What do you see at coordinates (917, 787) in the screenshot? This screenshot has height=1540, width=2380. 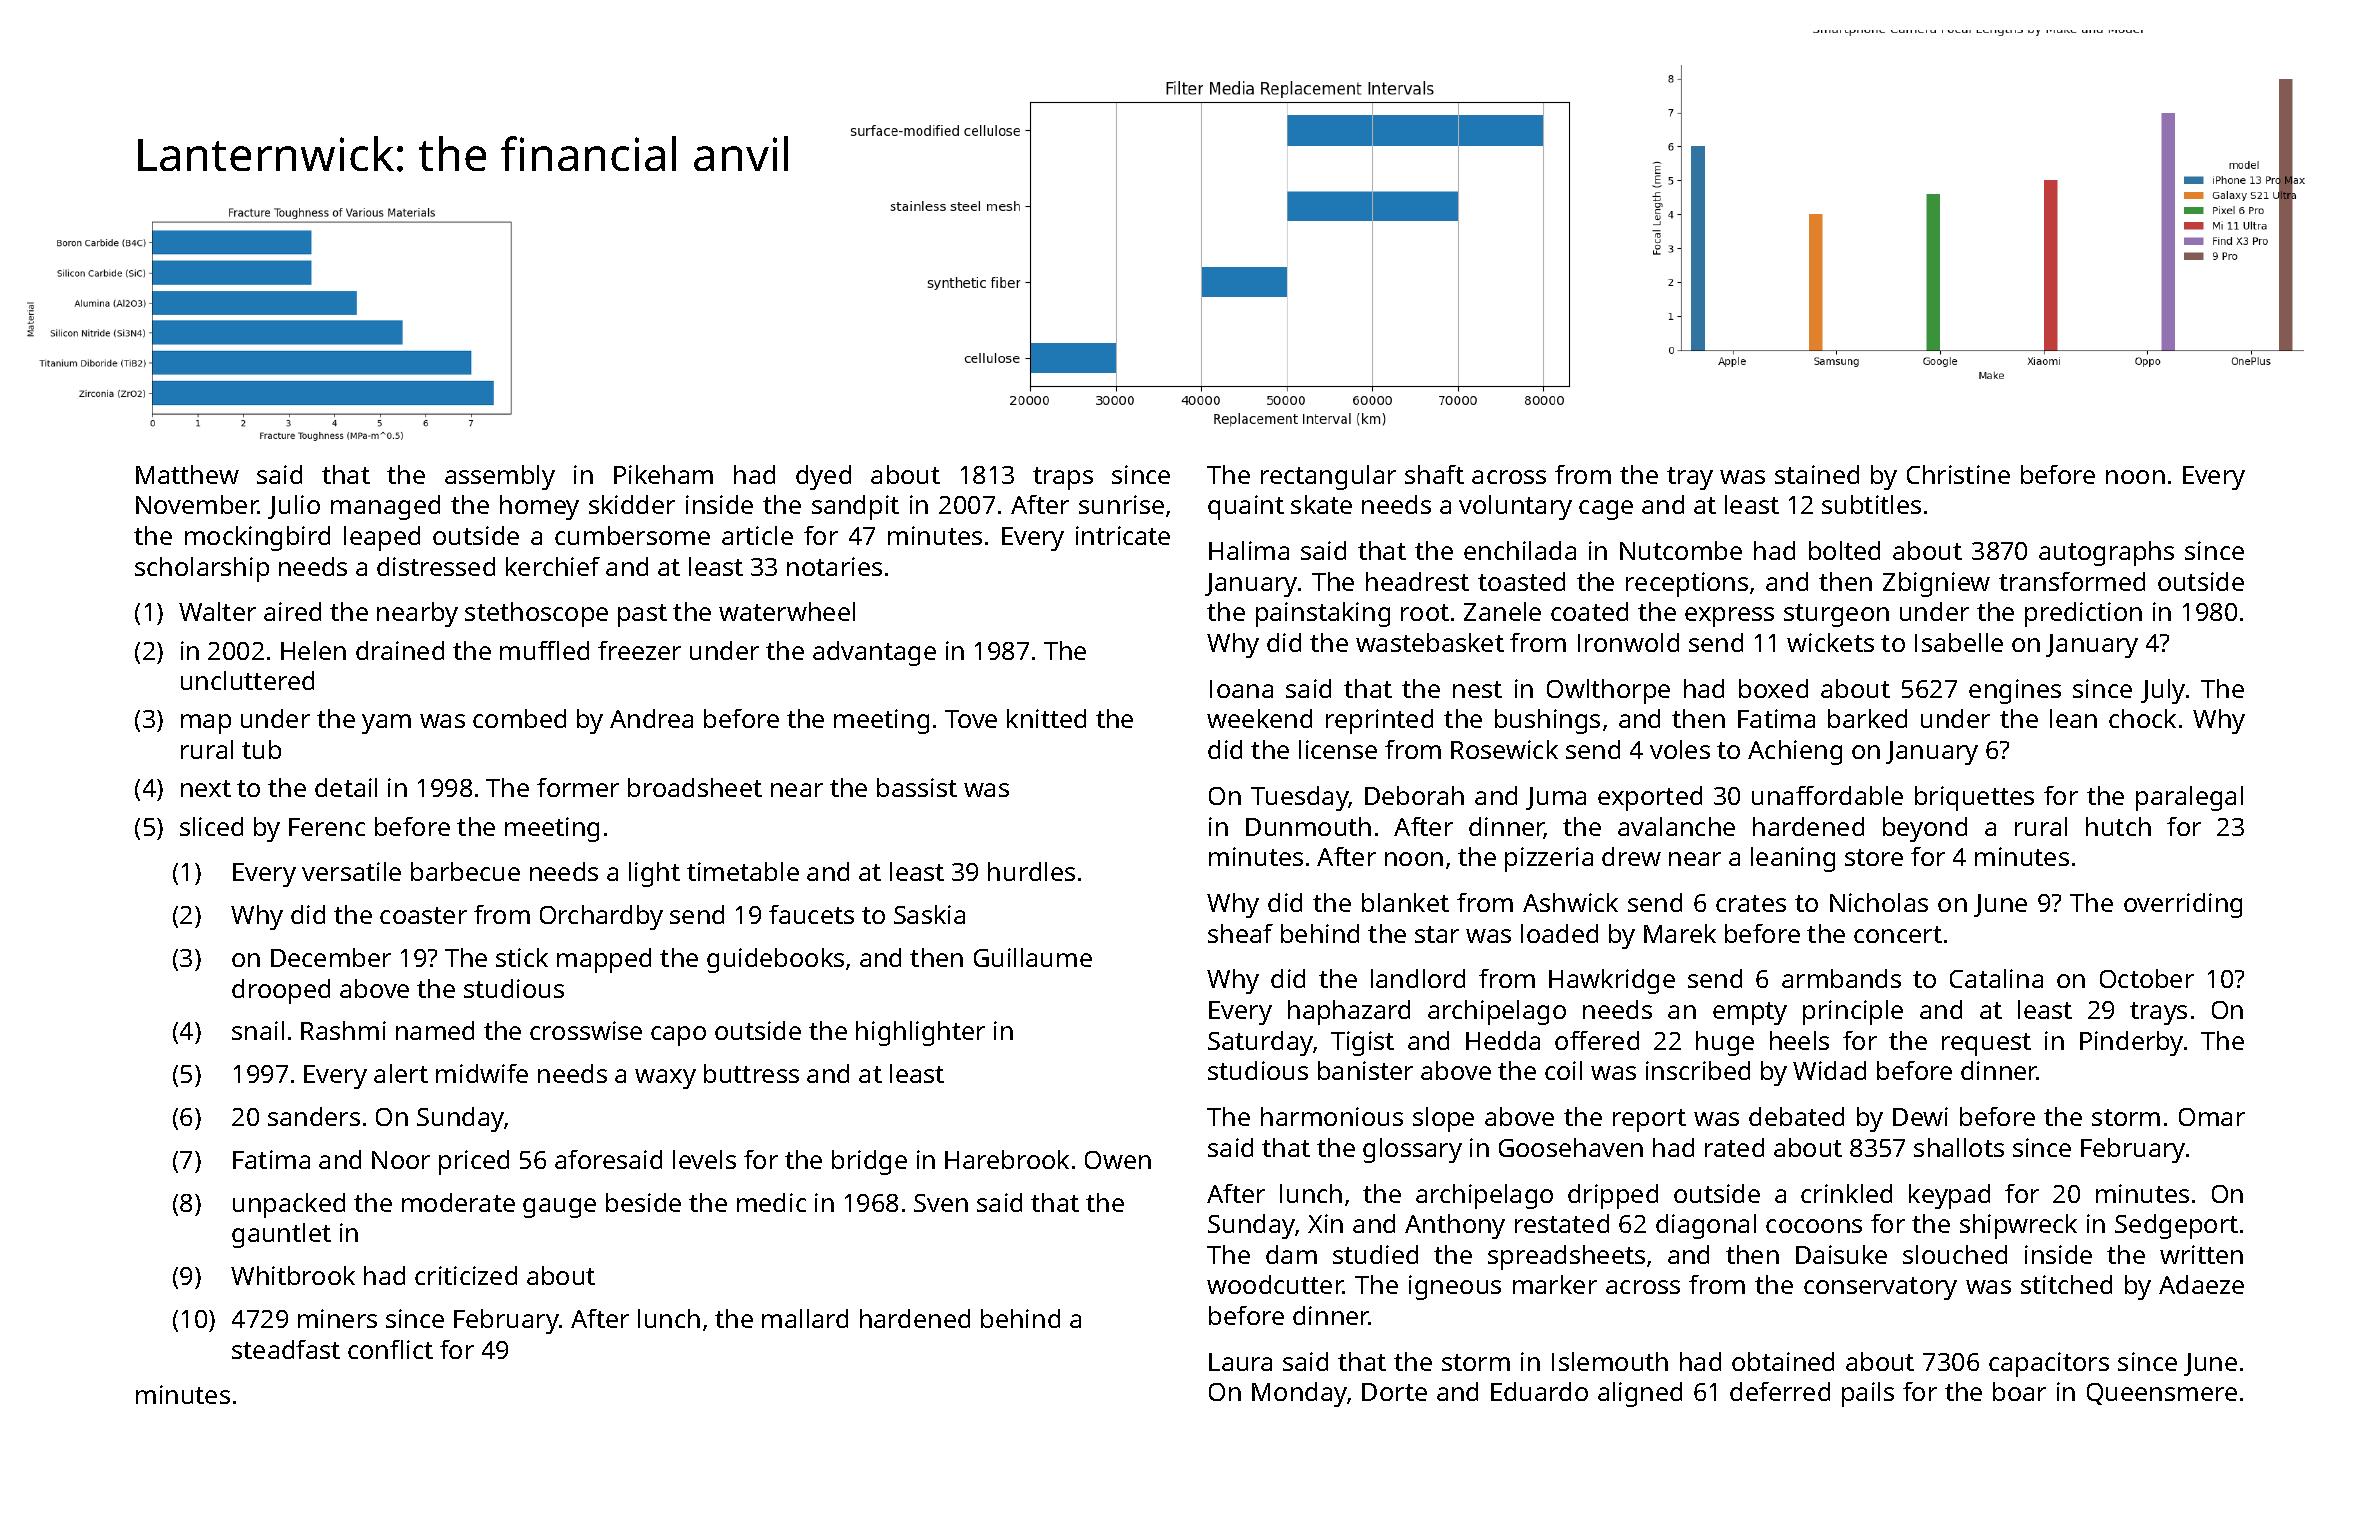 I see `bassist` at bounding box center [917, 787].
